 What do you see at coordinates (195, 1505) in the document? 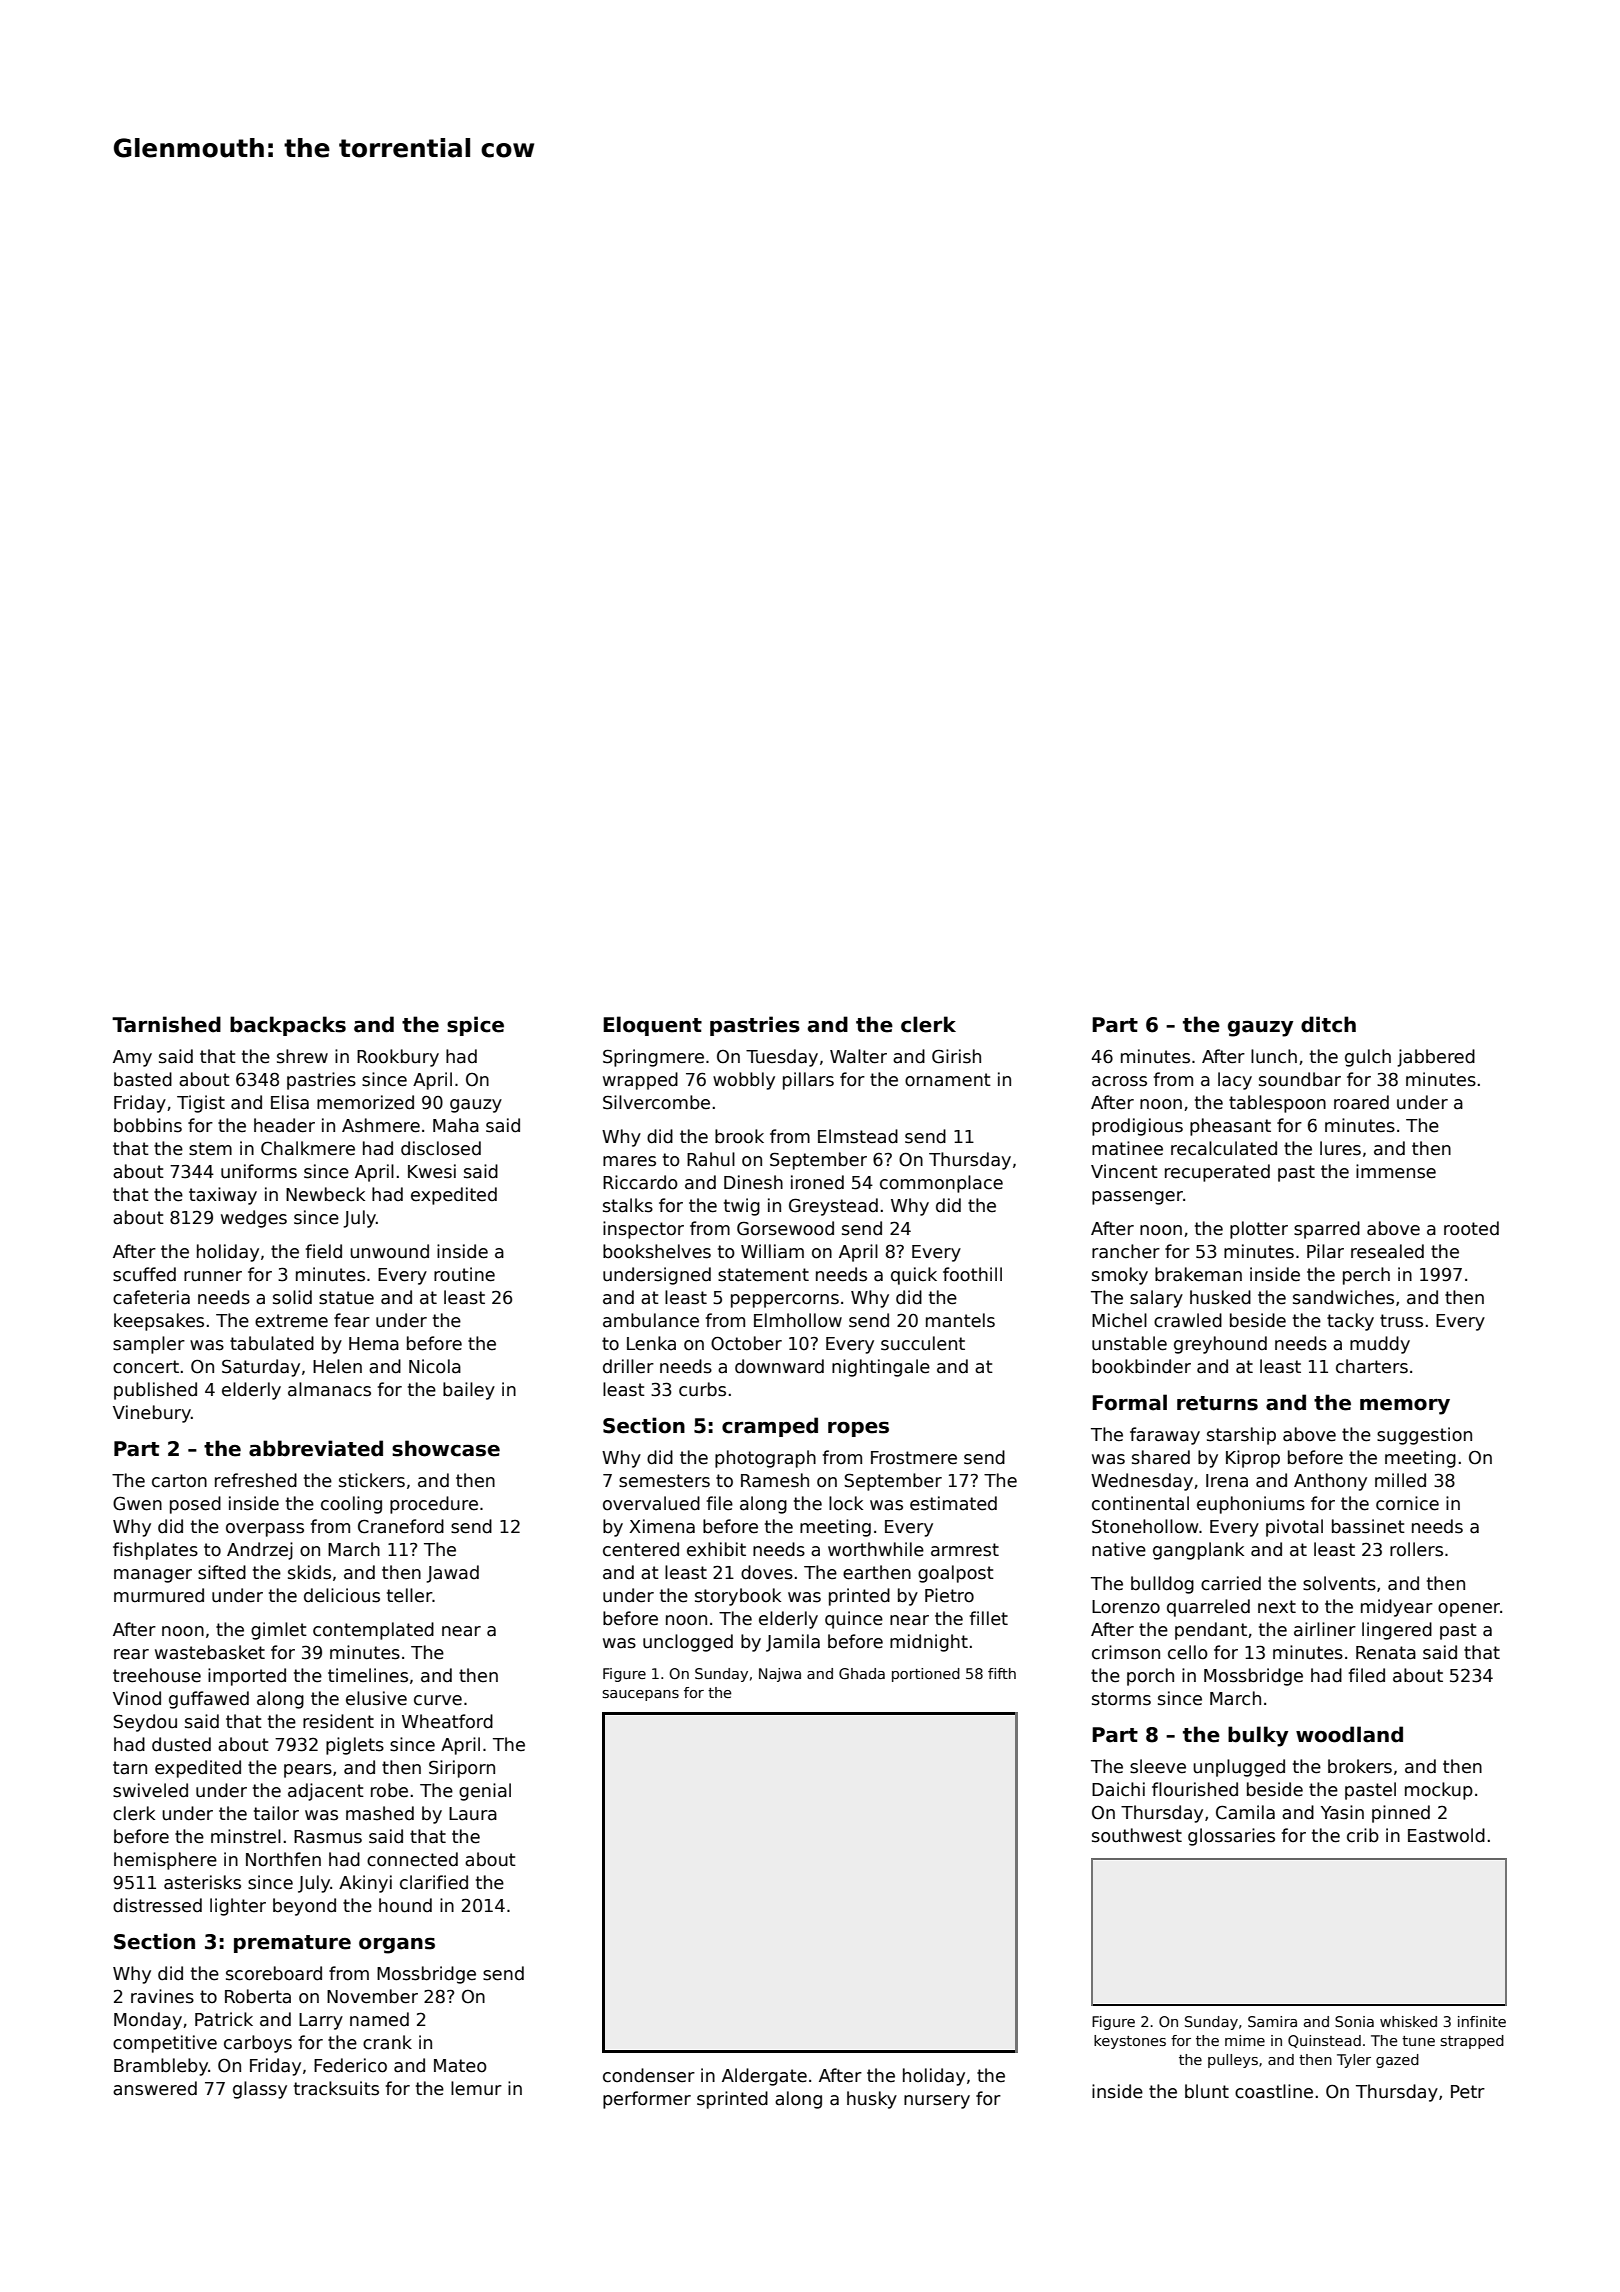
I see `posed` at bounding box center [195, 1505].
